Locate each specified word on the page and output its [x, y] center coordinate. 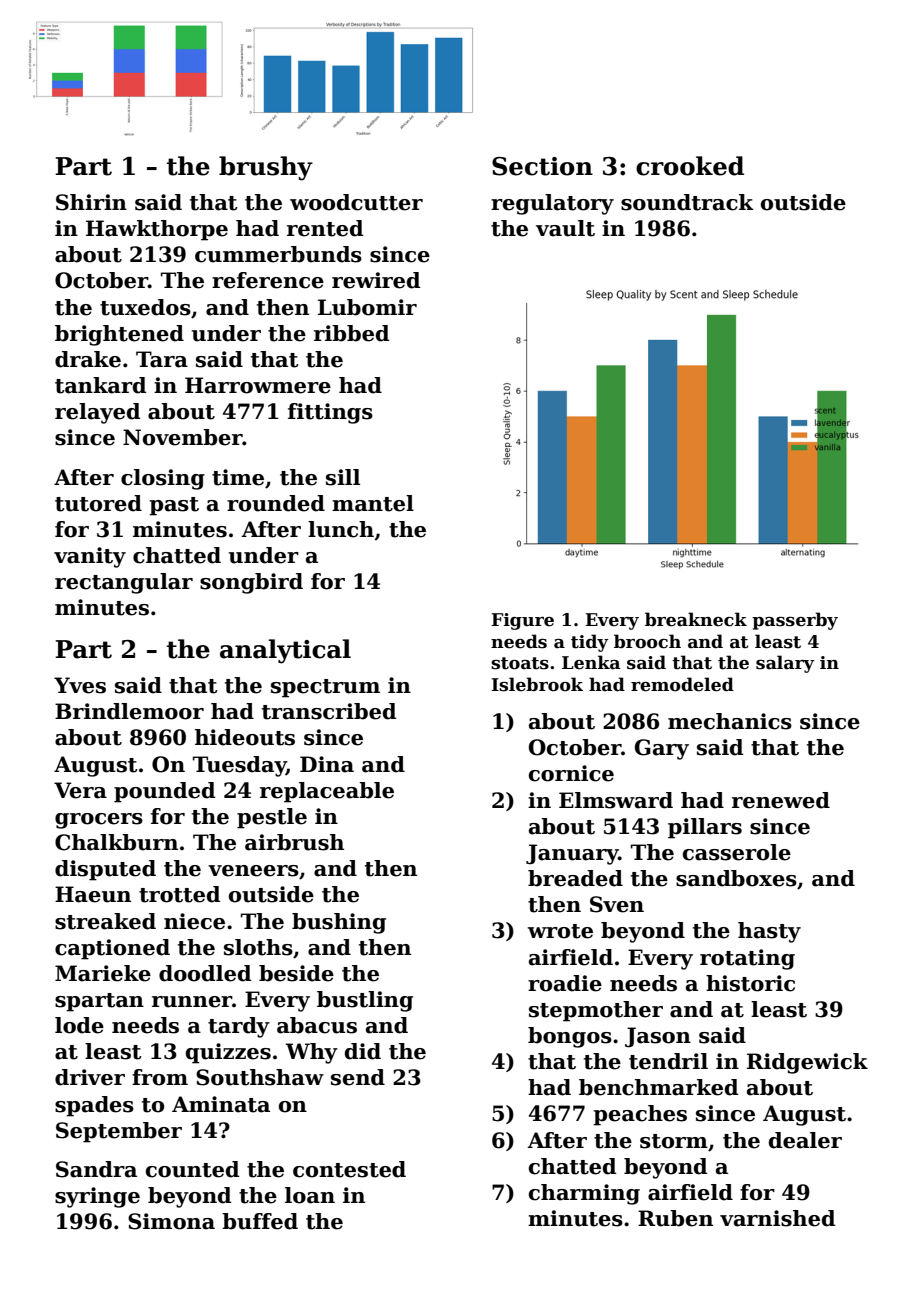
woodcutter [356, 202]
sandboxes [736, 878]
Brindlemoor [129, 711]
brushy [266, 168]
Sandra [96, 1169]
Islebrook [537, 684]
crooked [690, 166]
